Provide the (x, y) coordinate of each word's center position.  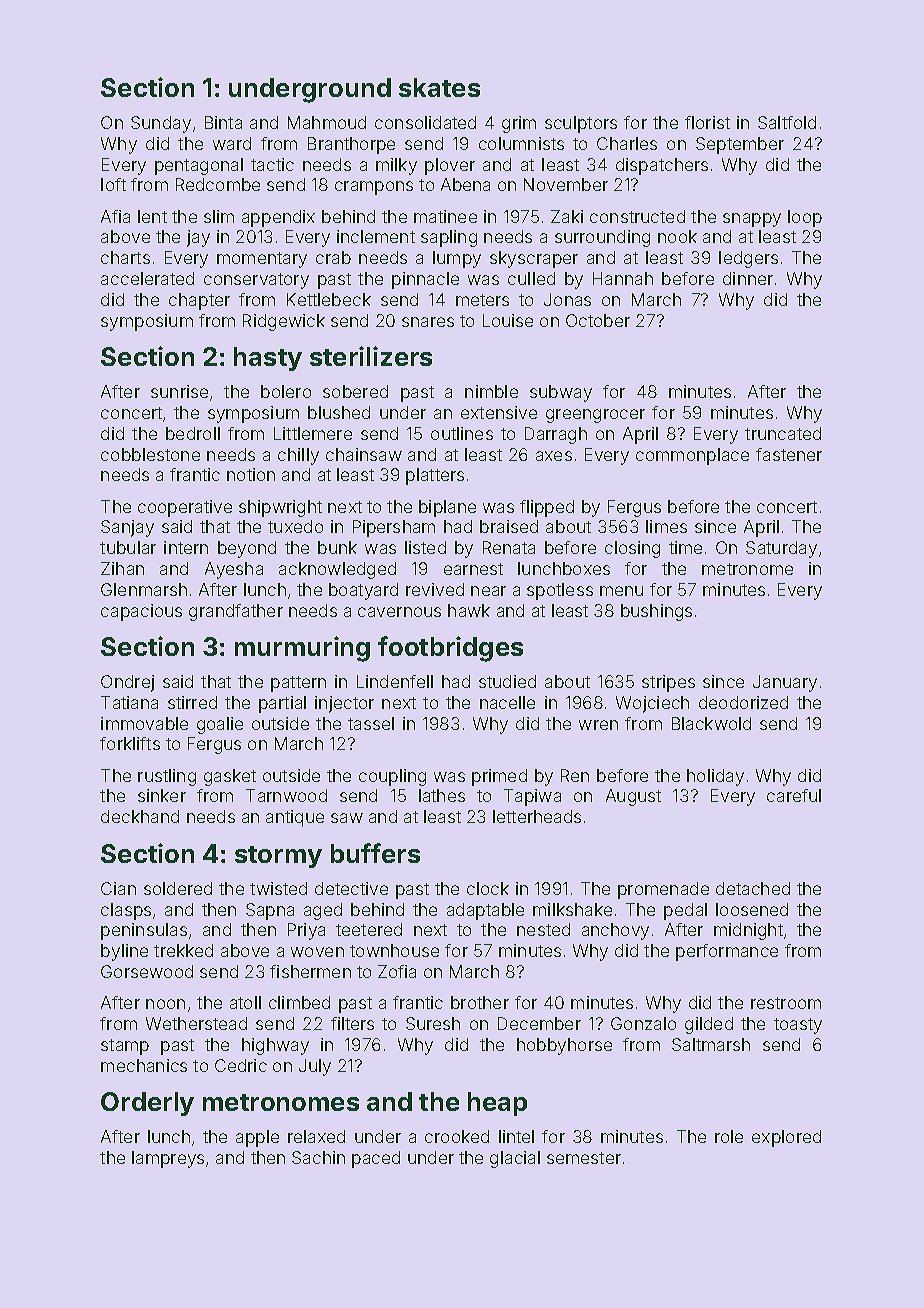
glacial (515, 1159)
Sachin (318, 1157)
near (488, 591)
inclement (376, 236)
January (785, 683)
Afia (115, 216)
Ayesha (234, 570)
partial (282, 704)
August (633, 797)
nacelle (507, 702)
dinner (748, 278)
